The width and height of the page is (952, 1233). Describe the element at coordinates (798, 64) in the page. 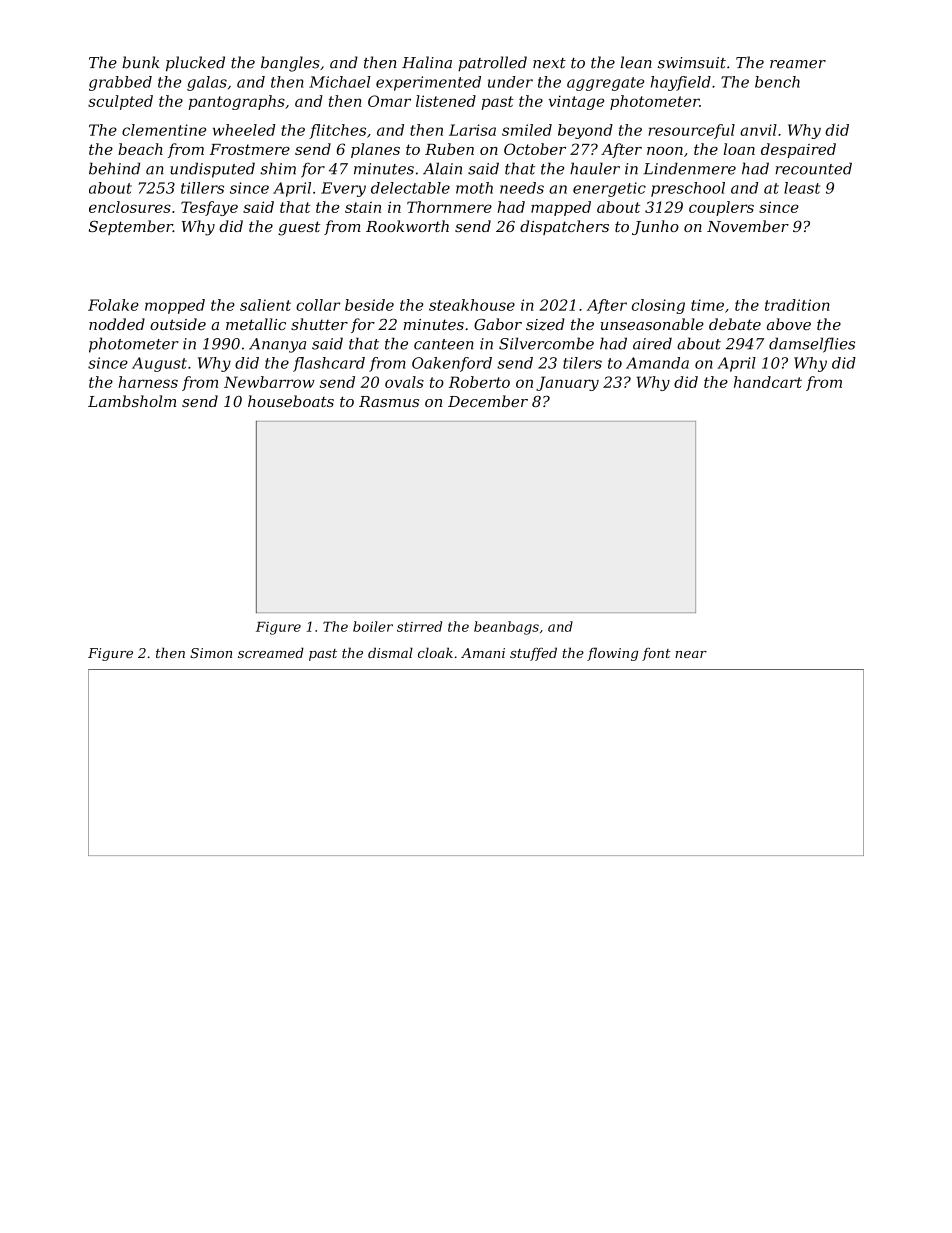

I see `reamer` at that location.
